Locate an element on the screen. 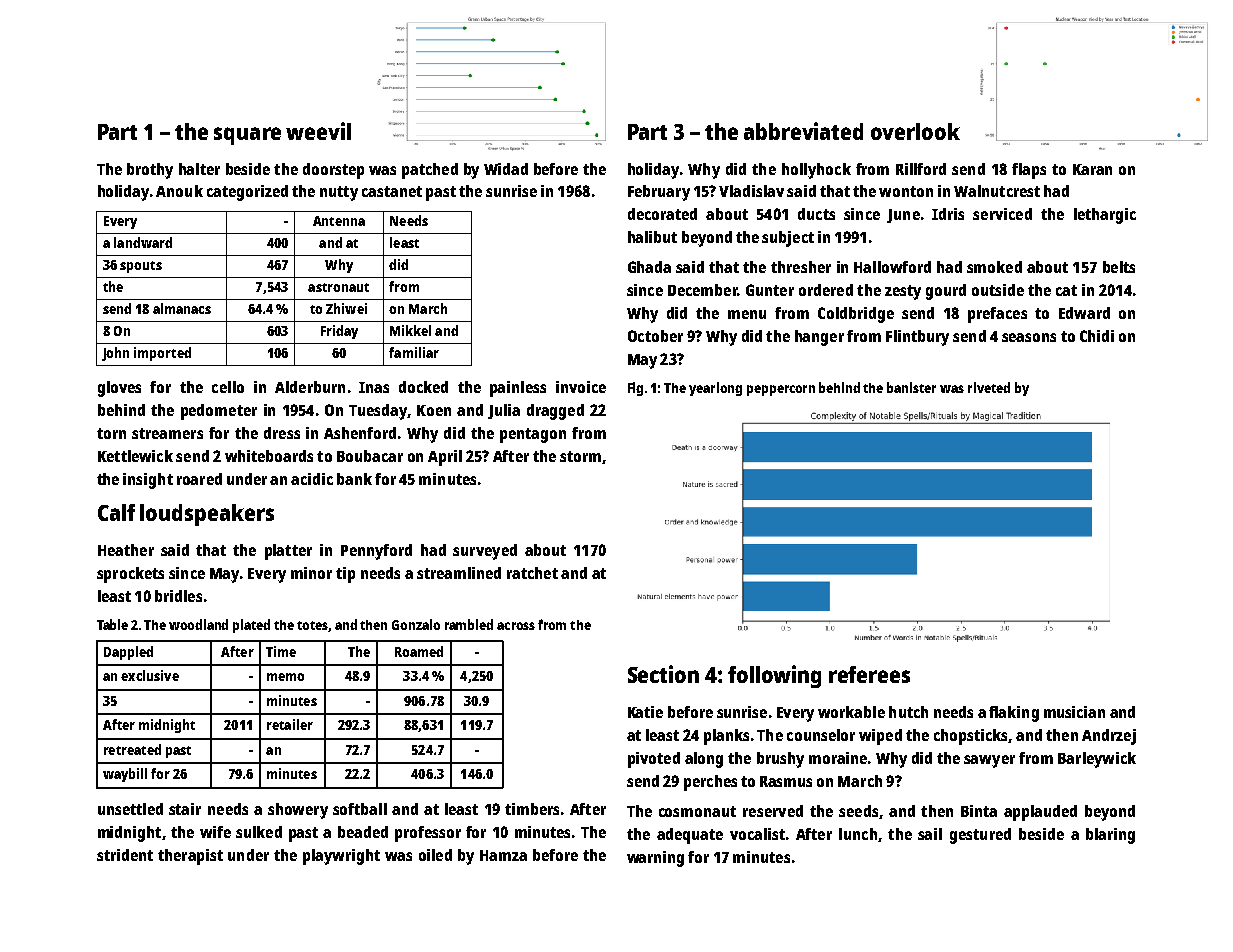 This screenshot has height=952, width=1233. riveted is located at coordinates (989, 387).
